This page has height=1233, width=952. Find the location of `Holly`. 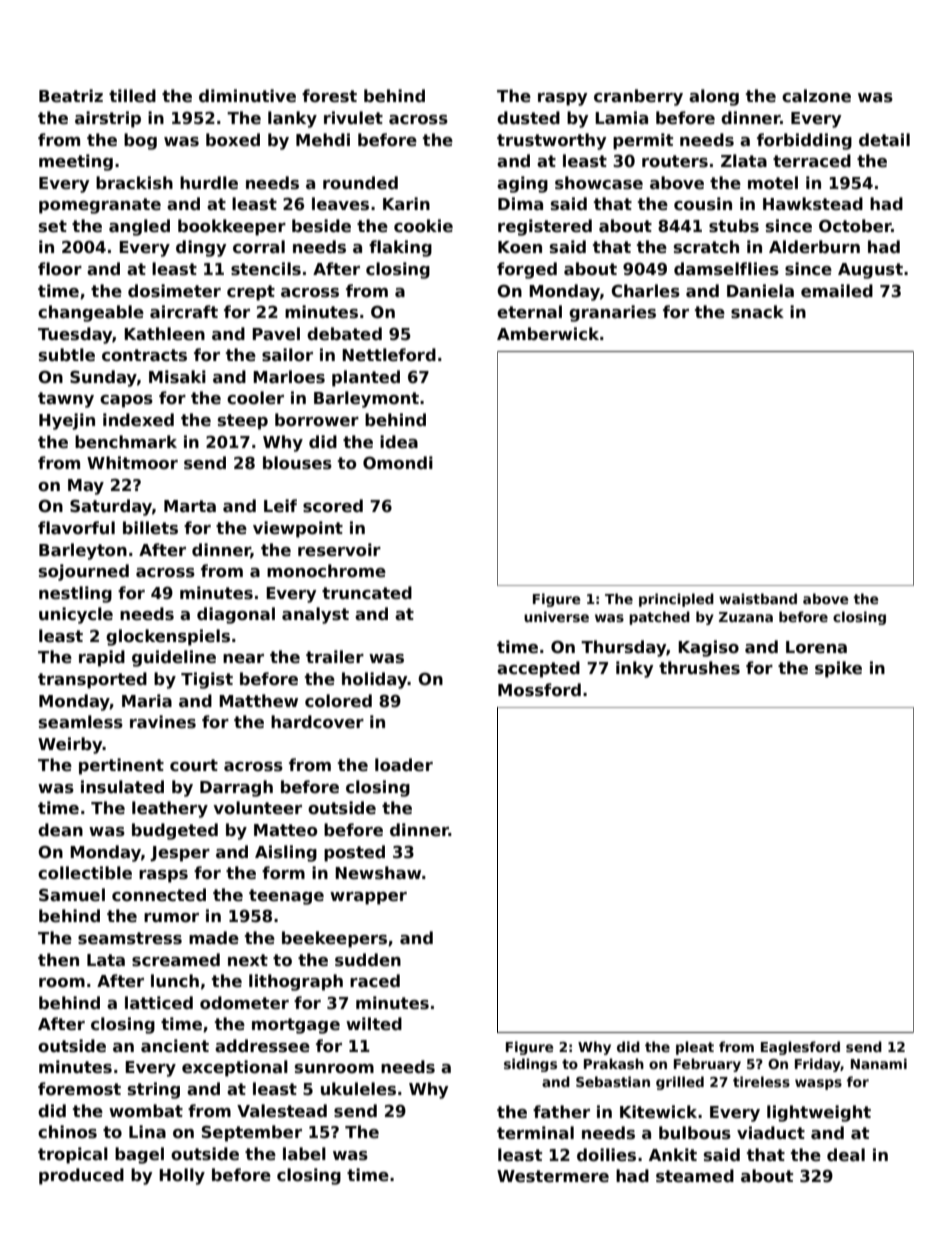

Holly is located at coordinates (182, 1176).
